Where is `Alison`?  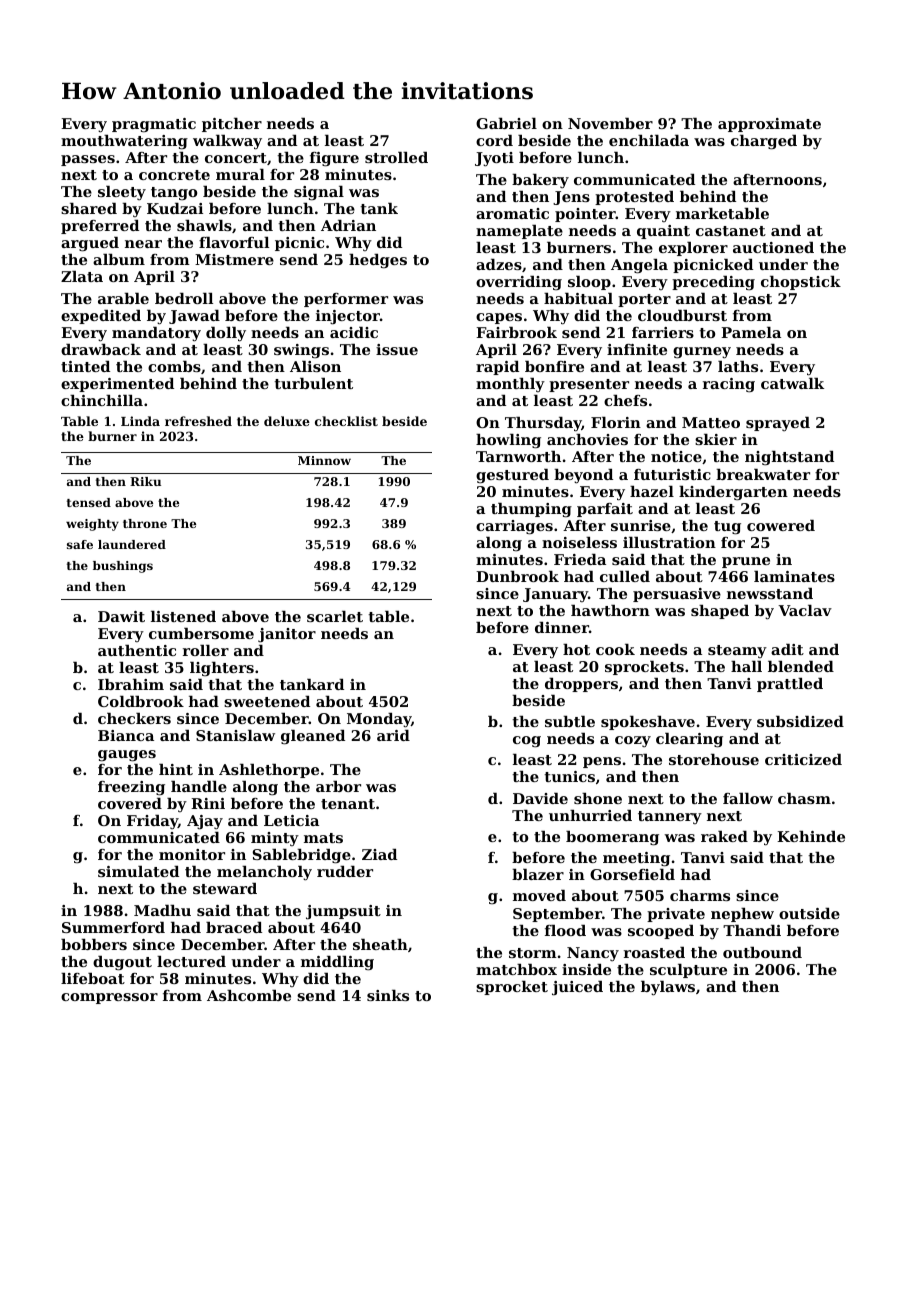 Alison is located at coordinates (315, 366).
